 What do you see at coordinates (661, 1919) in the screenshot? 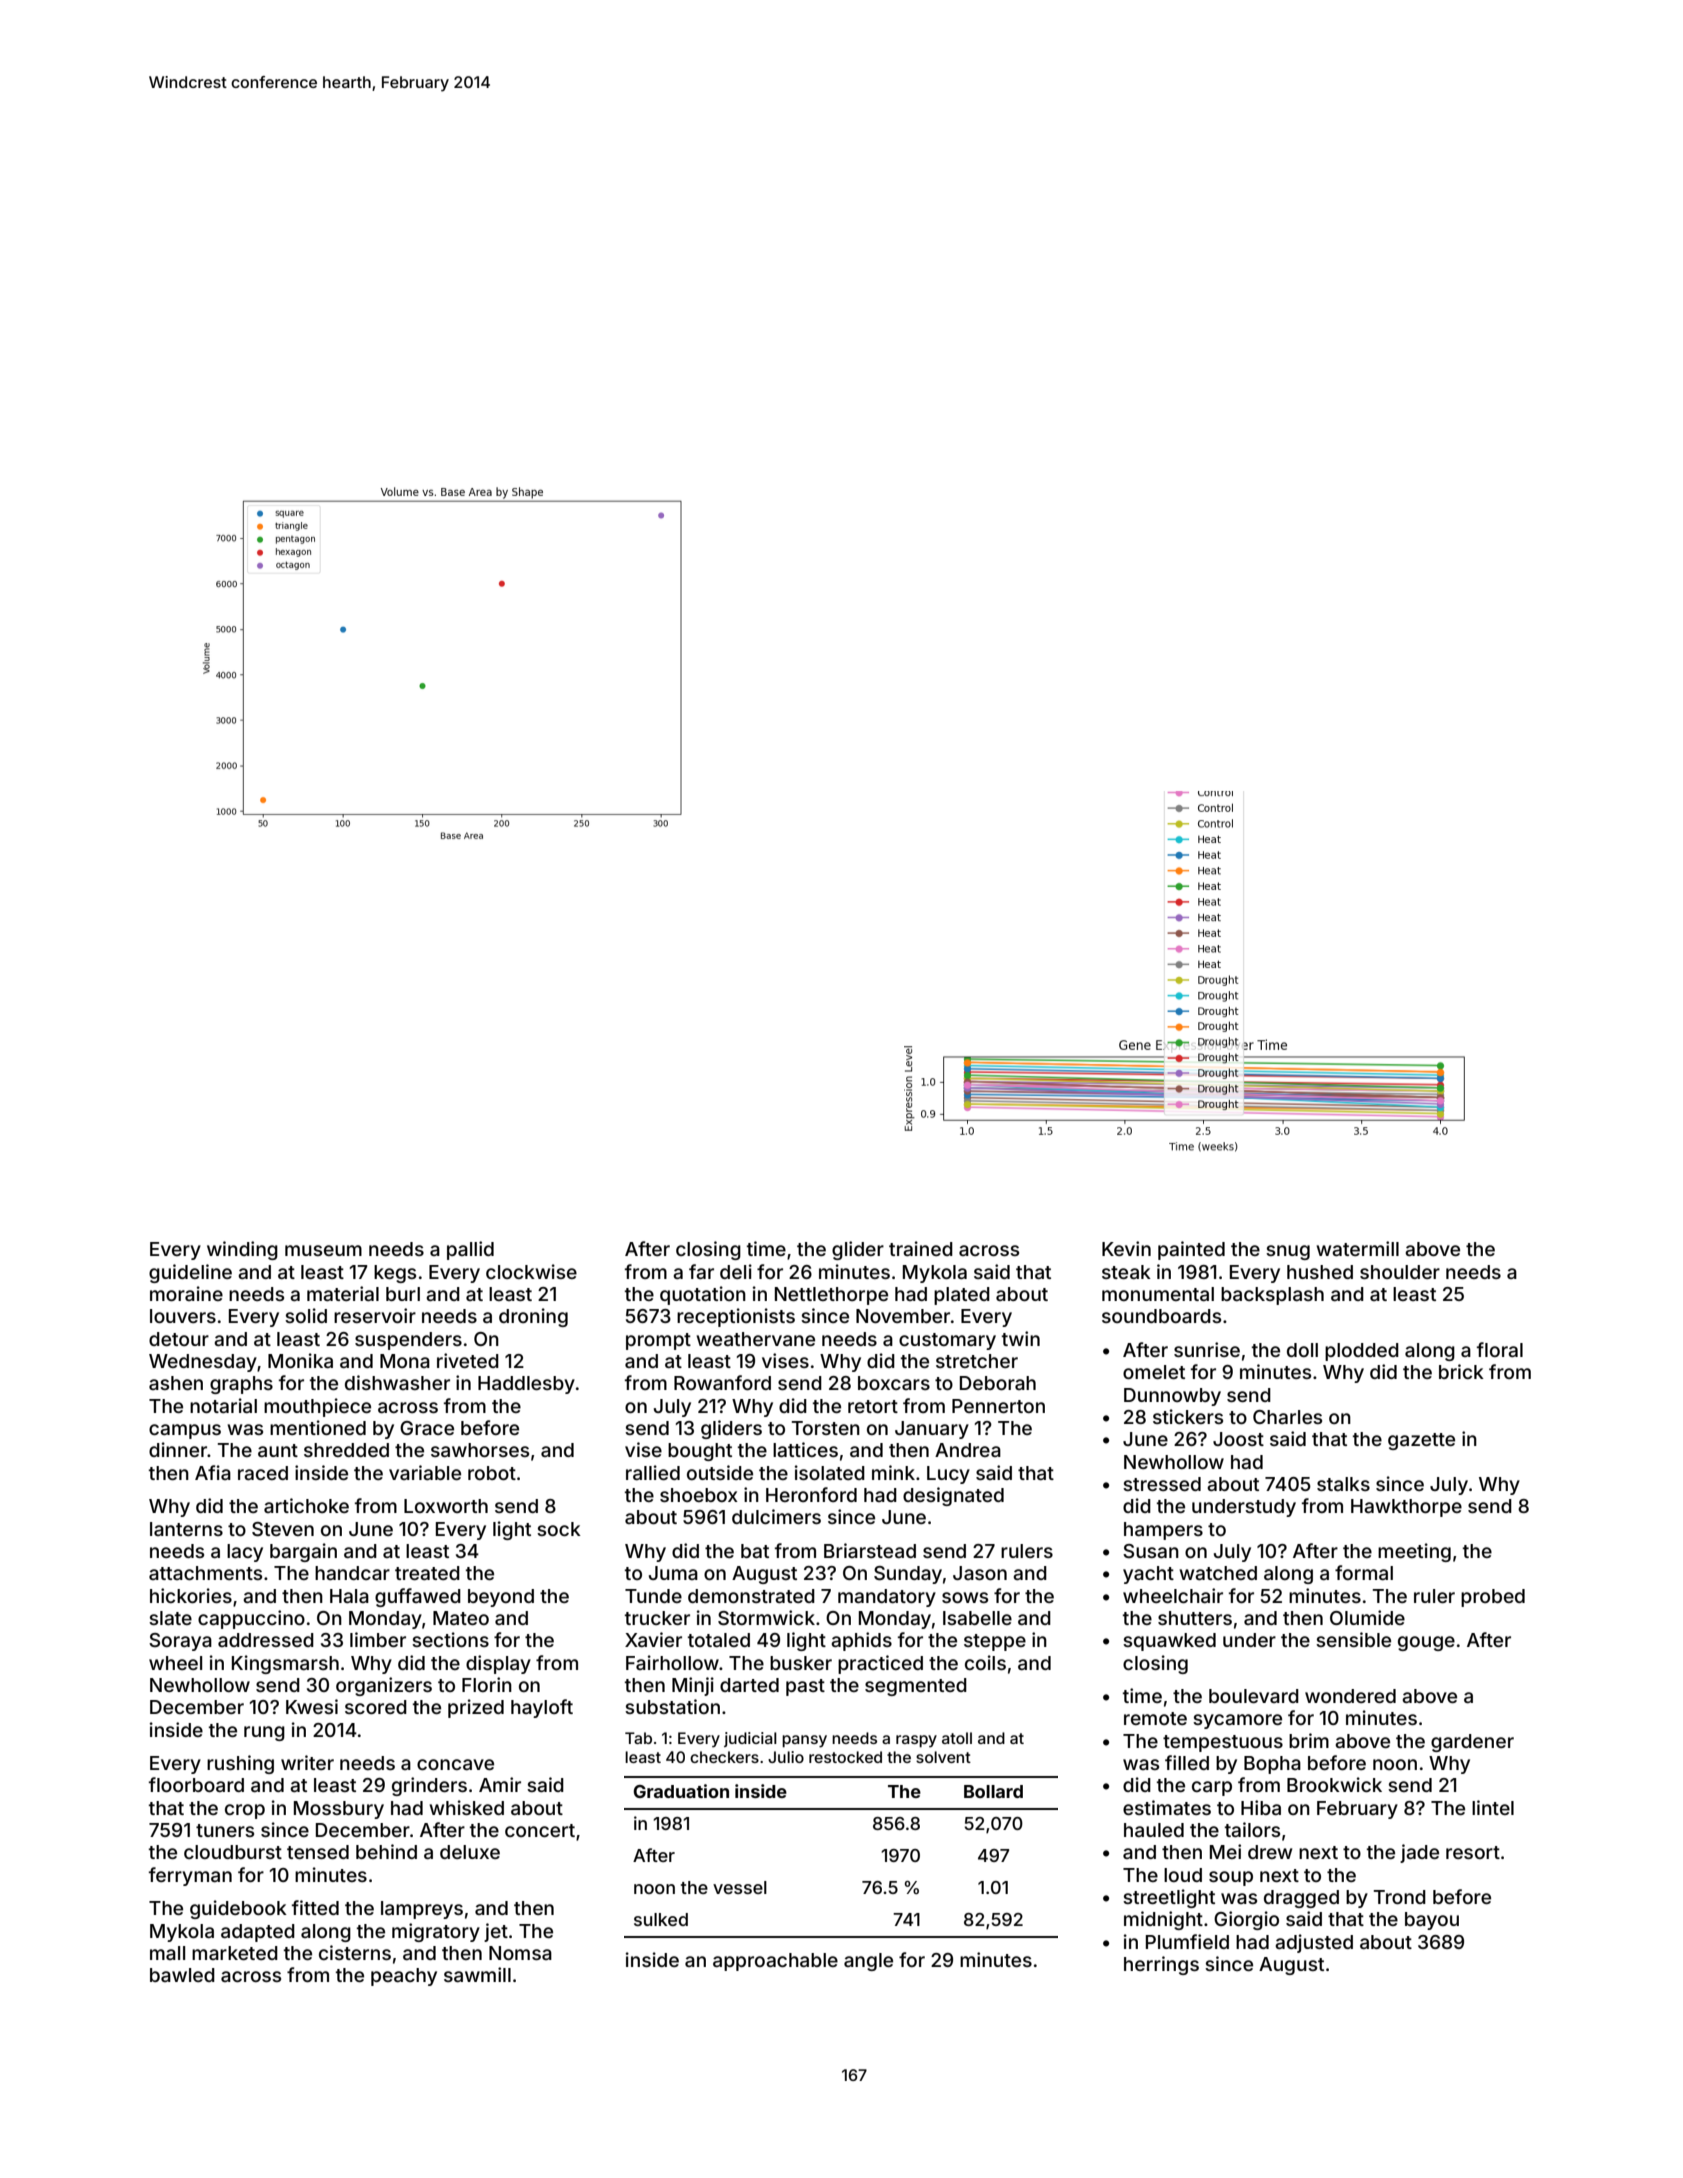
I see `sulked` at bounding box center [661, 1919].
